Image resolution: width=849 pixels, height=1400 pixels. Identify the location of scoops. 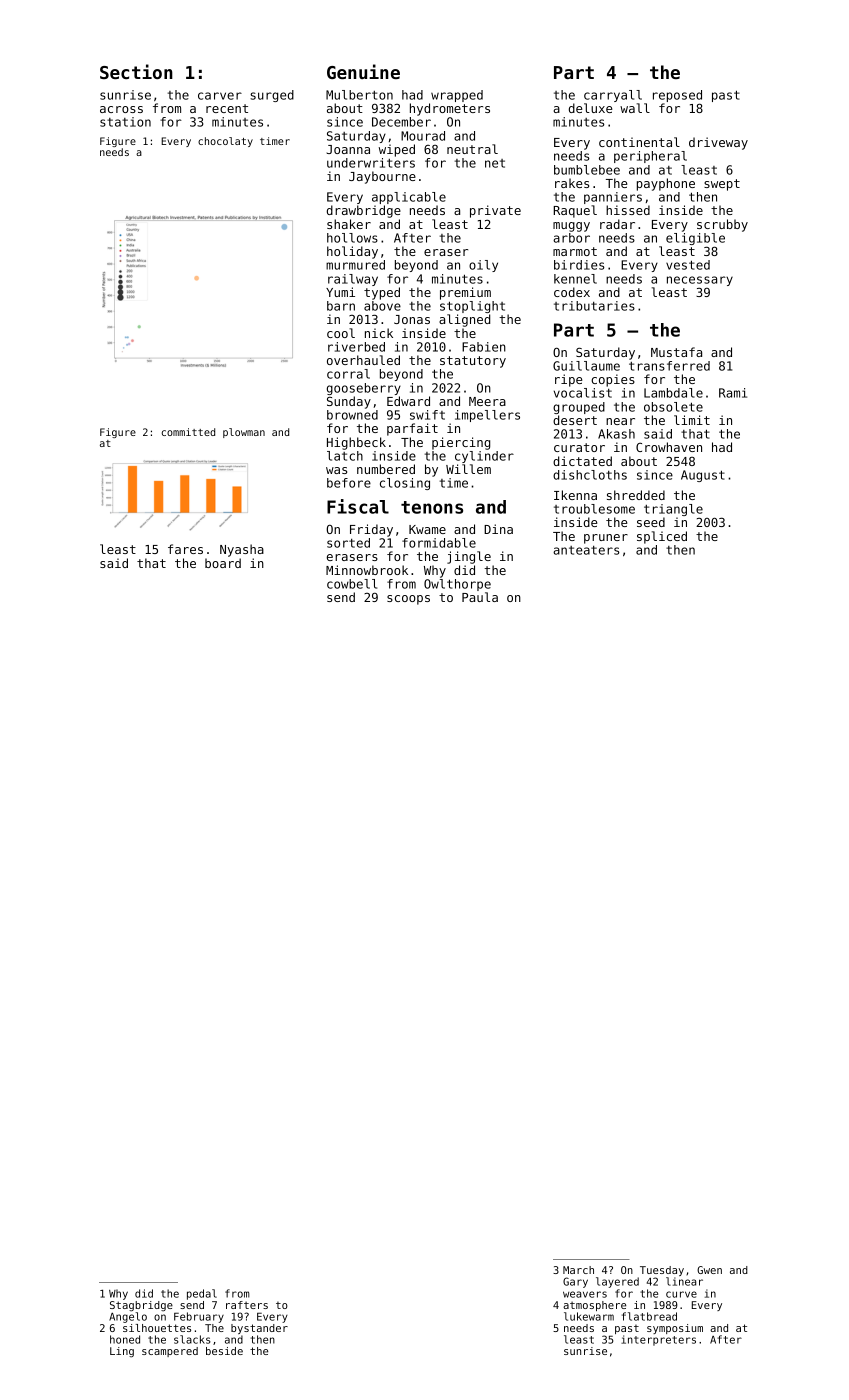
(408, 600).
